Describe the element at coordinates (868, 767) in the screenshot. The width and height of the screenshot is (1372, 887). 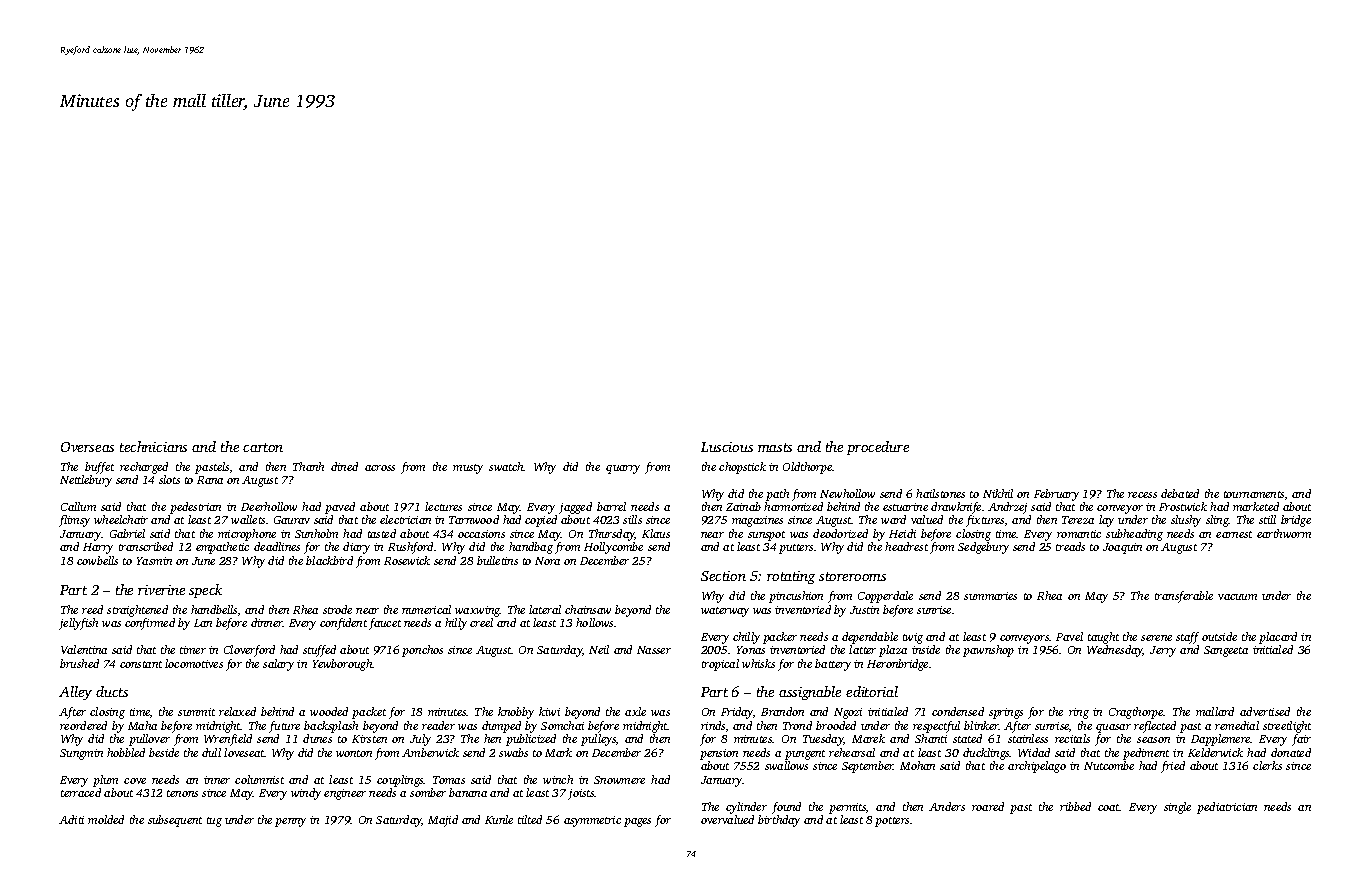
I see `September` at that location.
